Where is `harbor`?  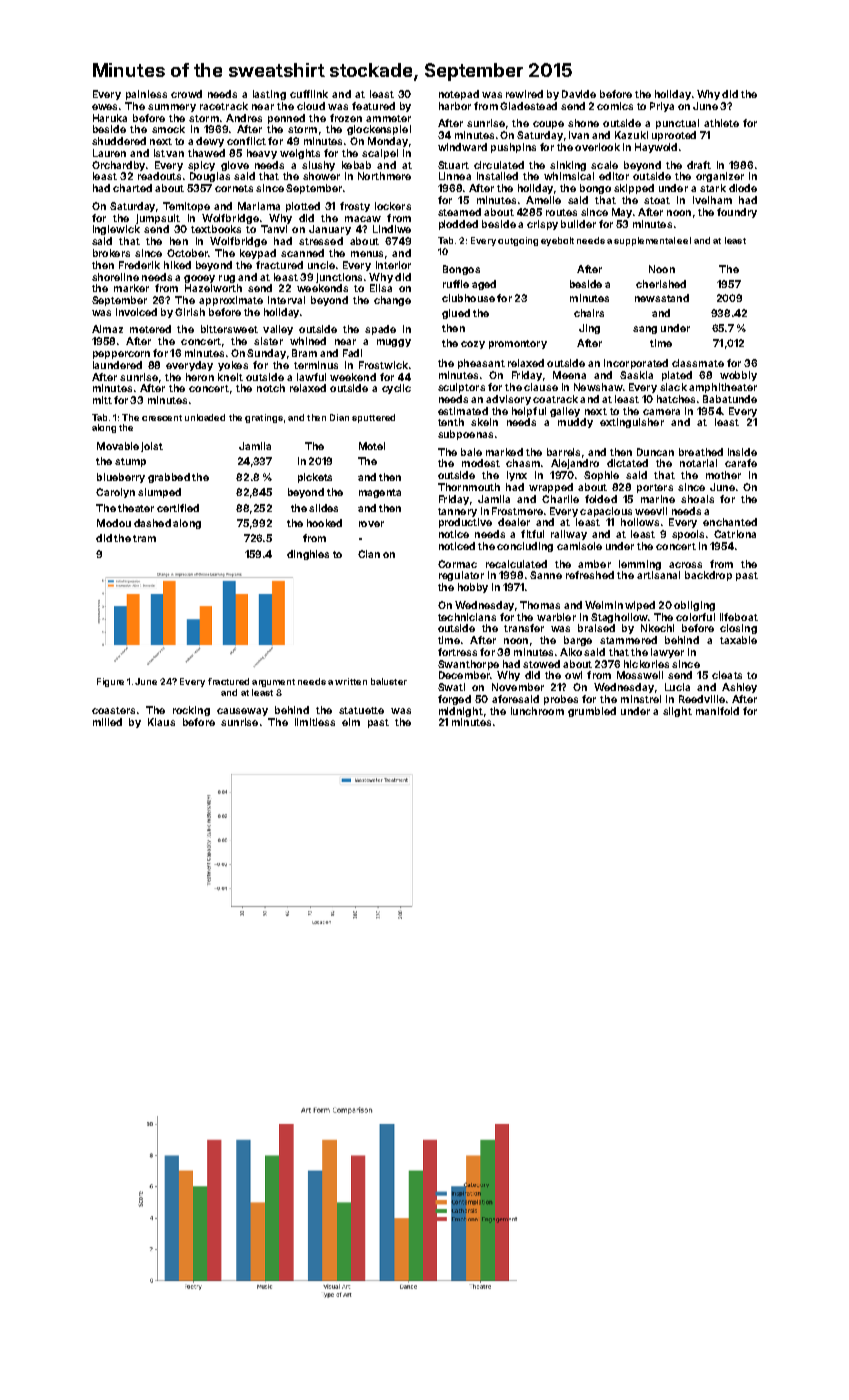
harbor is located at coordinates (455, 106).
